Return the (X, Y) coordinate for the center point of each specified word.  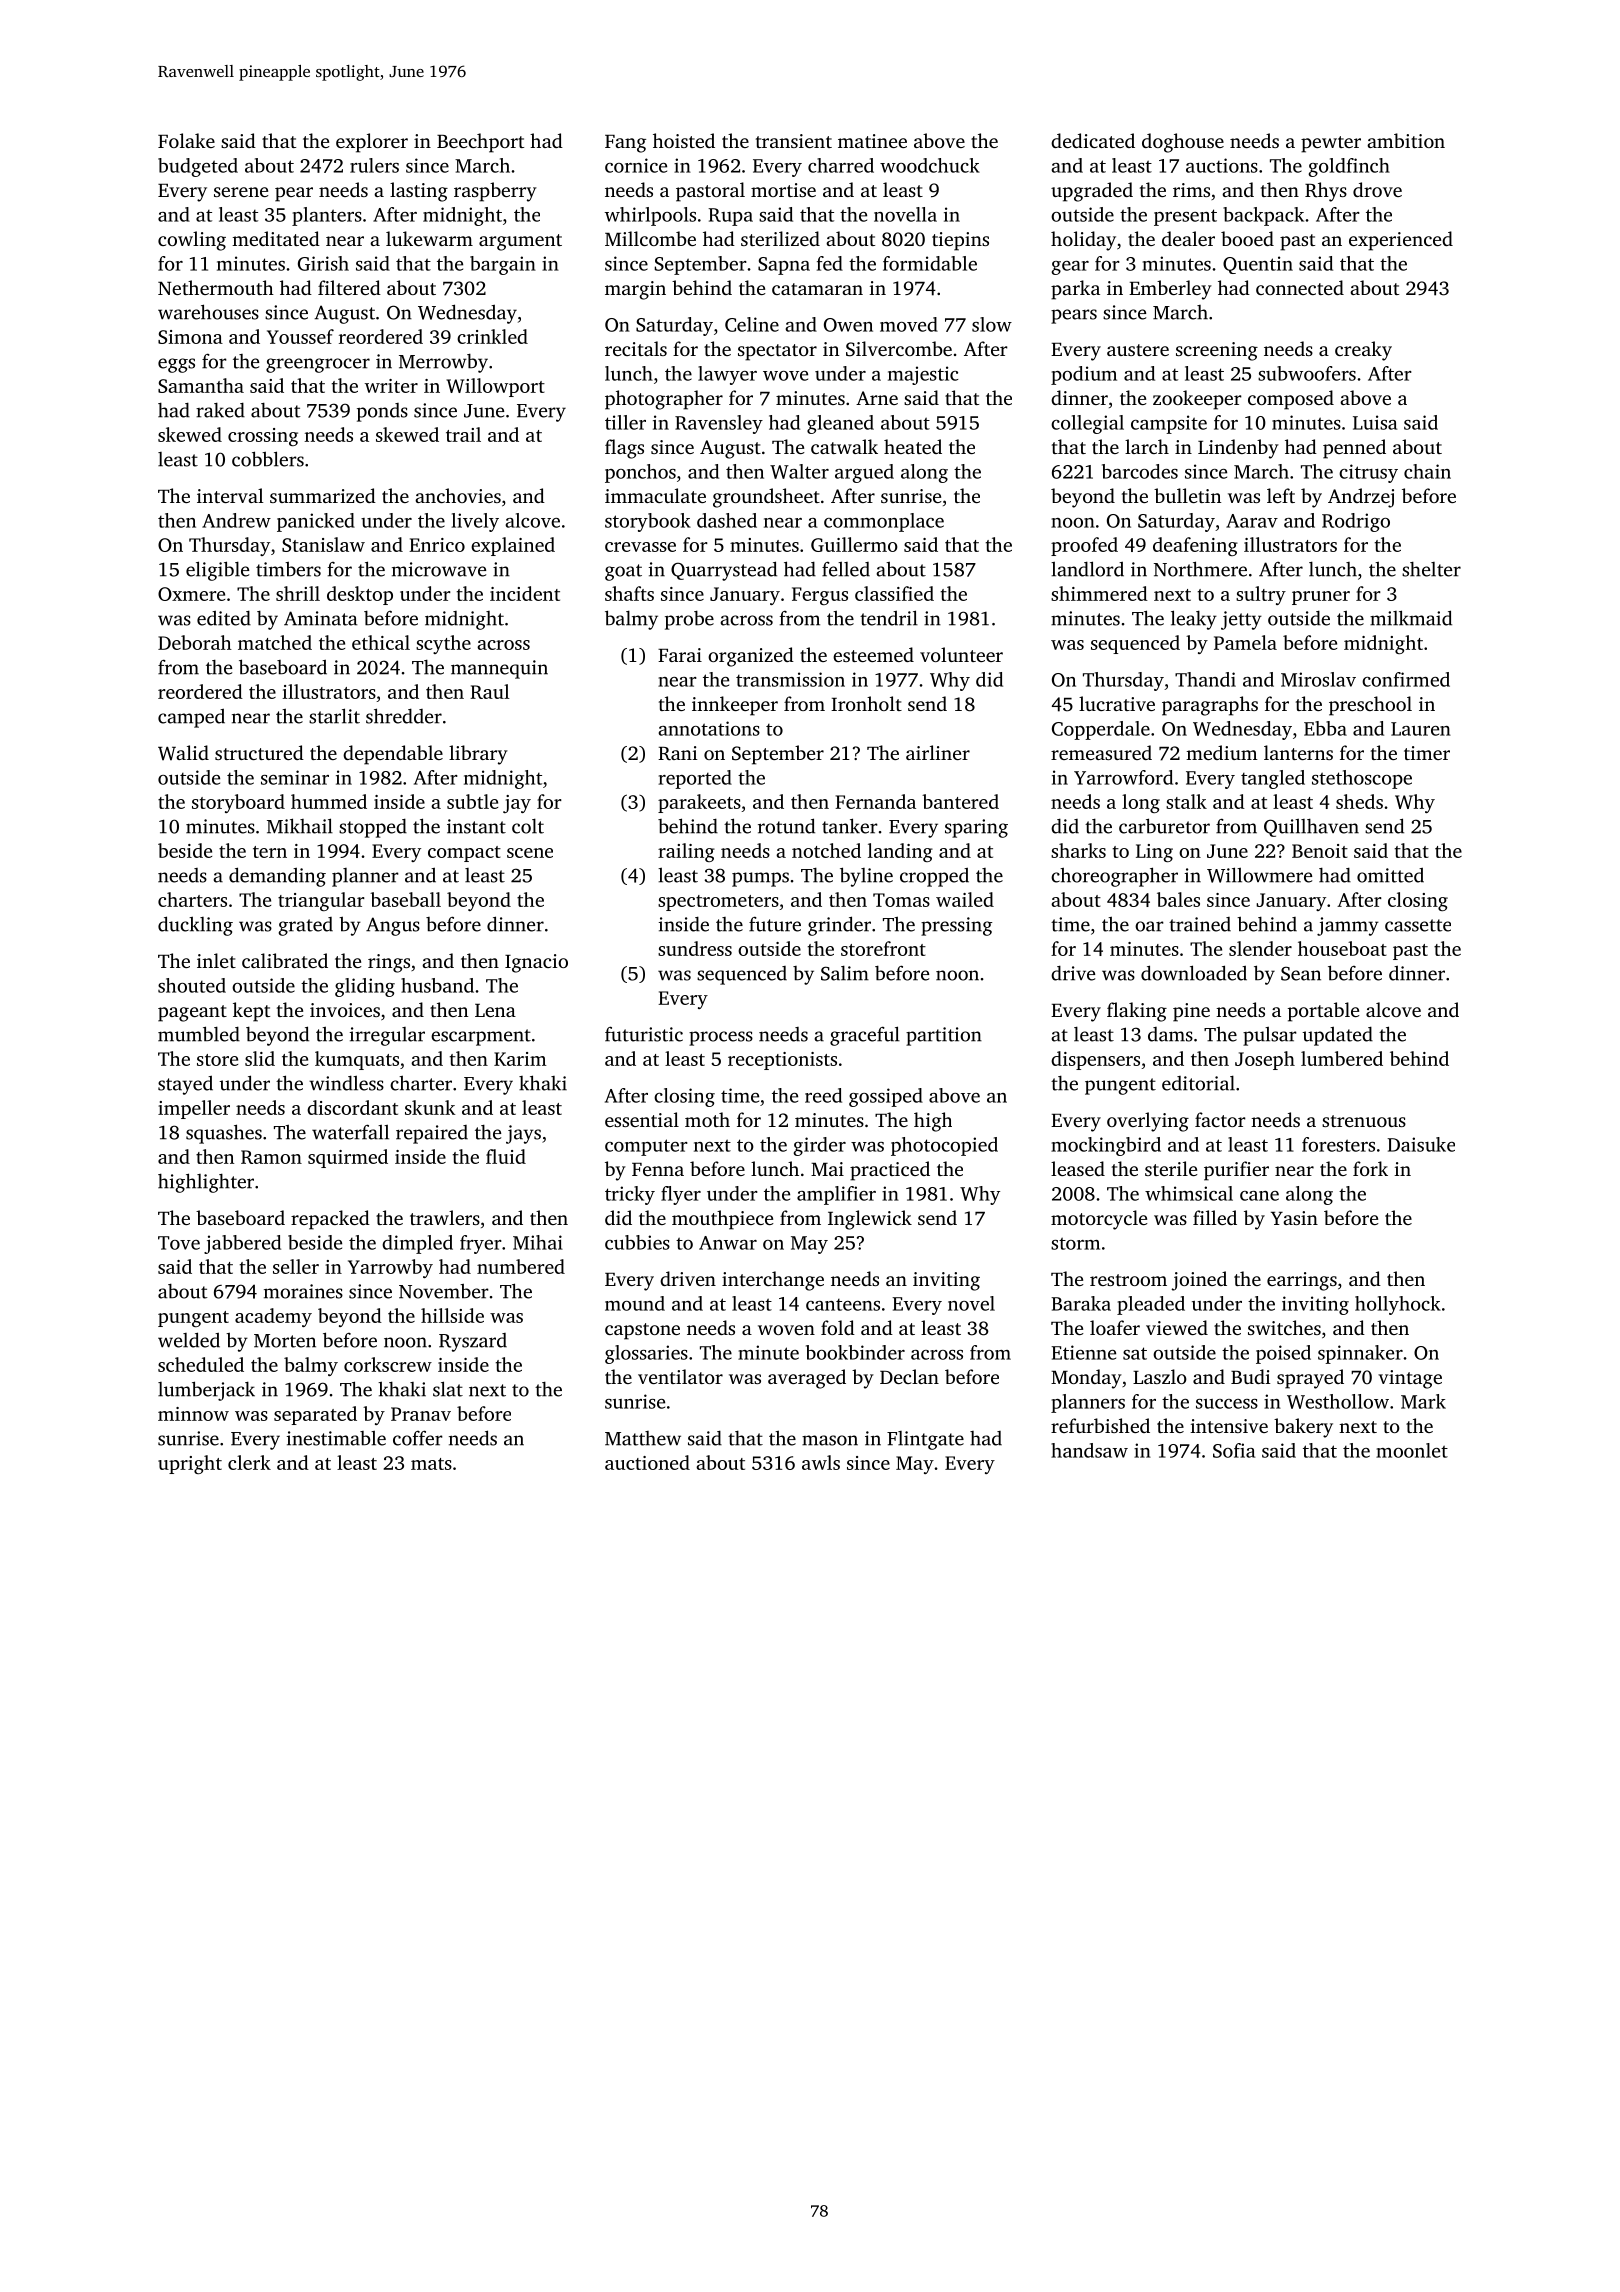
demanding (277, 877)
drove (1377, 189)
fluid (506, 1156)
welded (189, 1340)
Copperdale (1101, 730)
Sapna (784, 266)
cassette (1418, 925)
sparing (976, 828)
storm (1075, 1243)
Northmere (1200, 569)
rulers (374, 165)
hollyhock (1398, 1305)
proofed (1084, 546)
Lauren (1421, 729)
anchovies (458, 495)
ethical (381, 642)
